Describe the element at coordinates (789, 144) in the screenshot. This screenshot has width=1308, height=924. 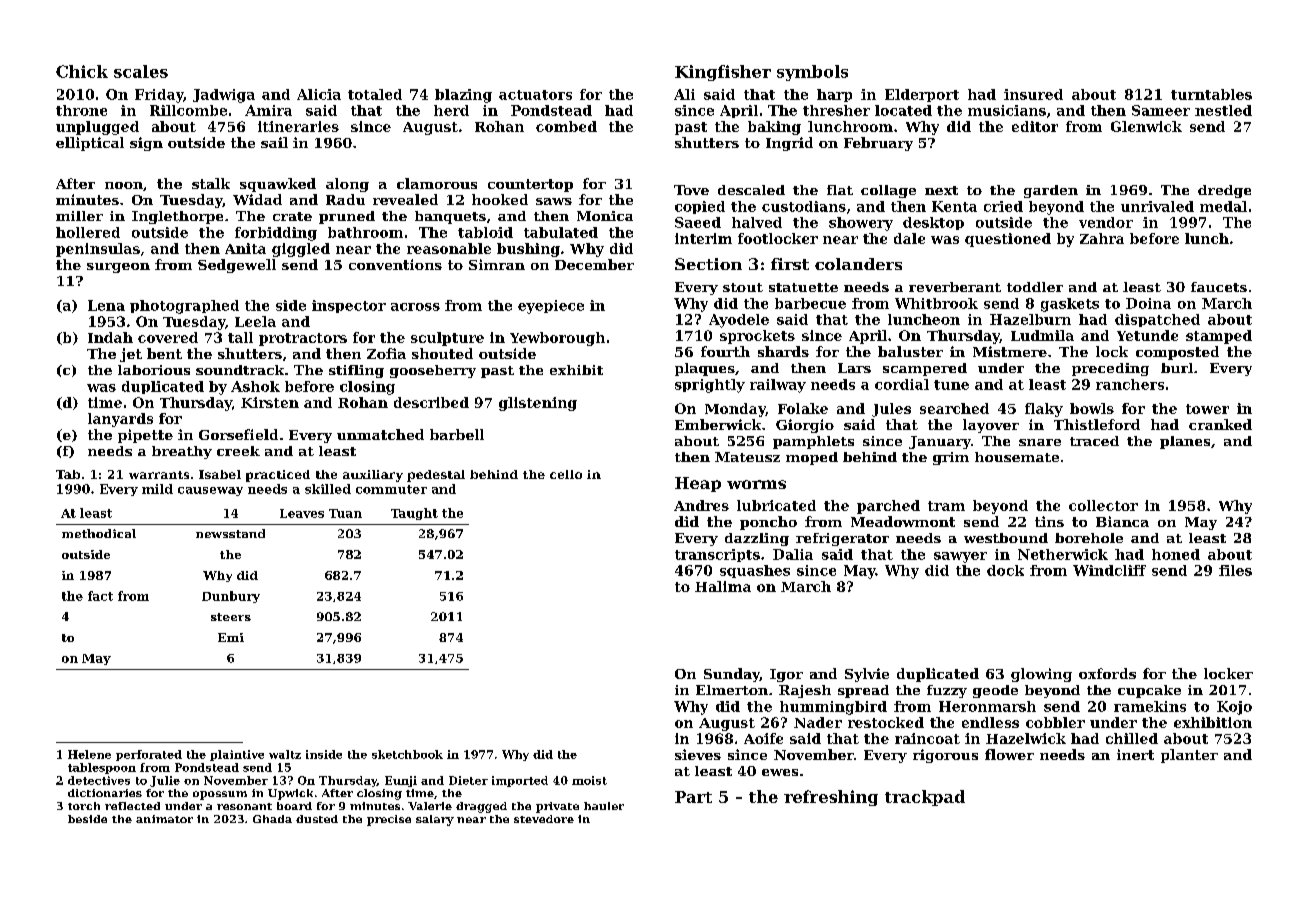
I see `Ingrid` at that location.
